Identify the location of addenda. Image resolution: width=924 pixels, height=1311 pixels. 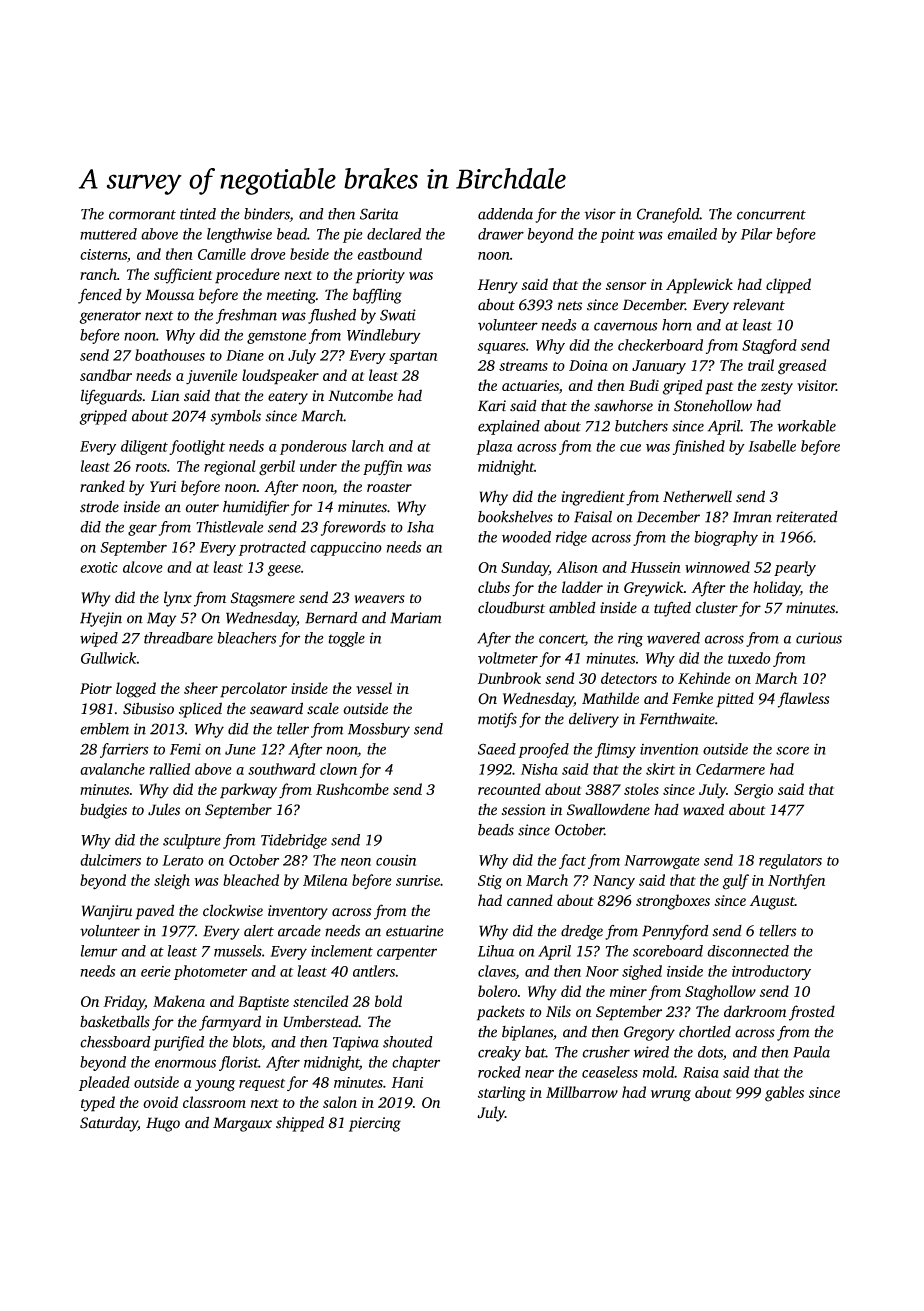
(505, 214).
